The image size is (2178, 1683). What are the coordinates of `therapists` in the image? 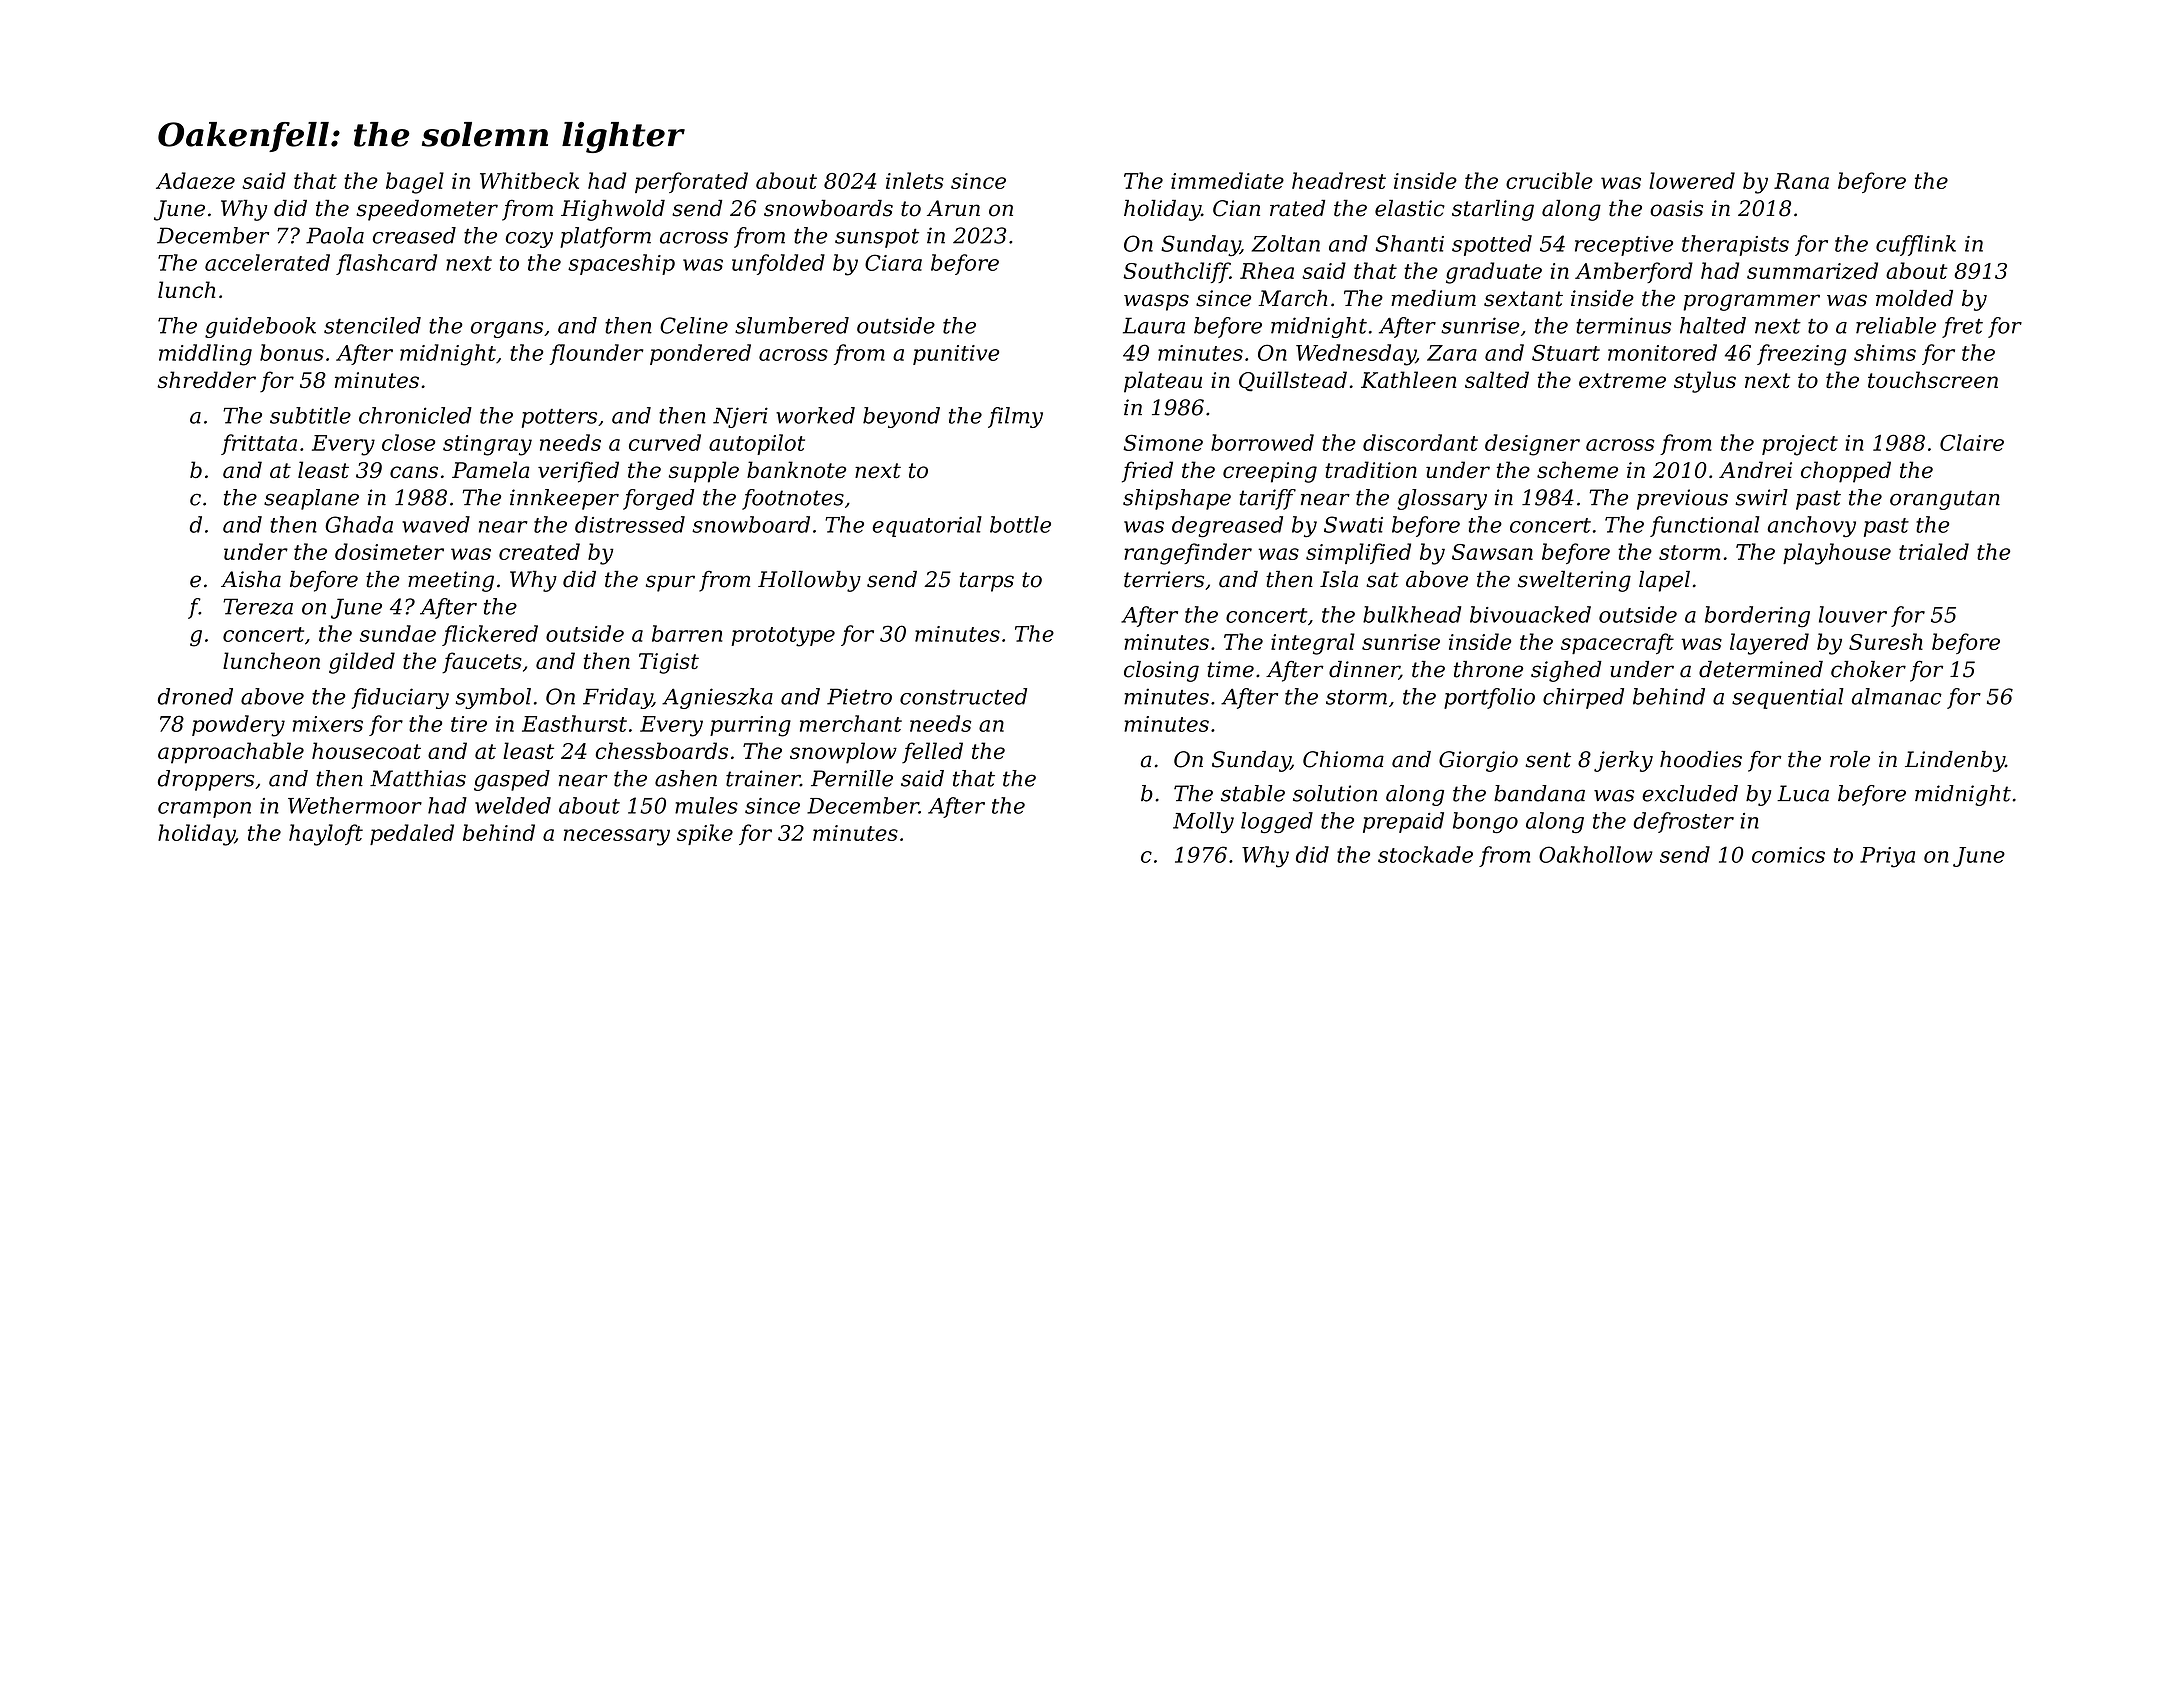 It's located at (1735, 245).
